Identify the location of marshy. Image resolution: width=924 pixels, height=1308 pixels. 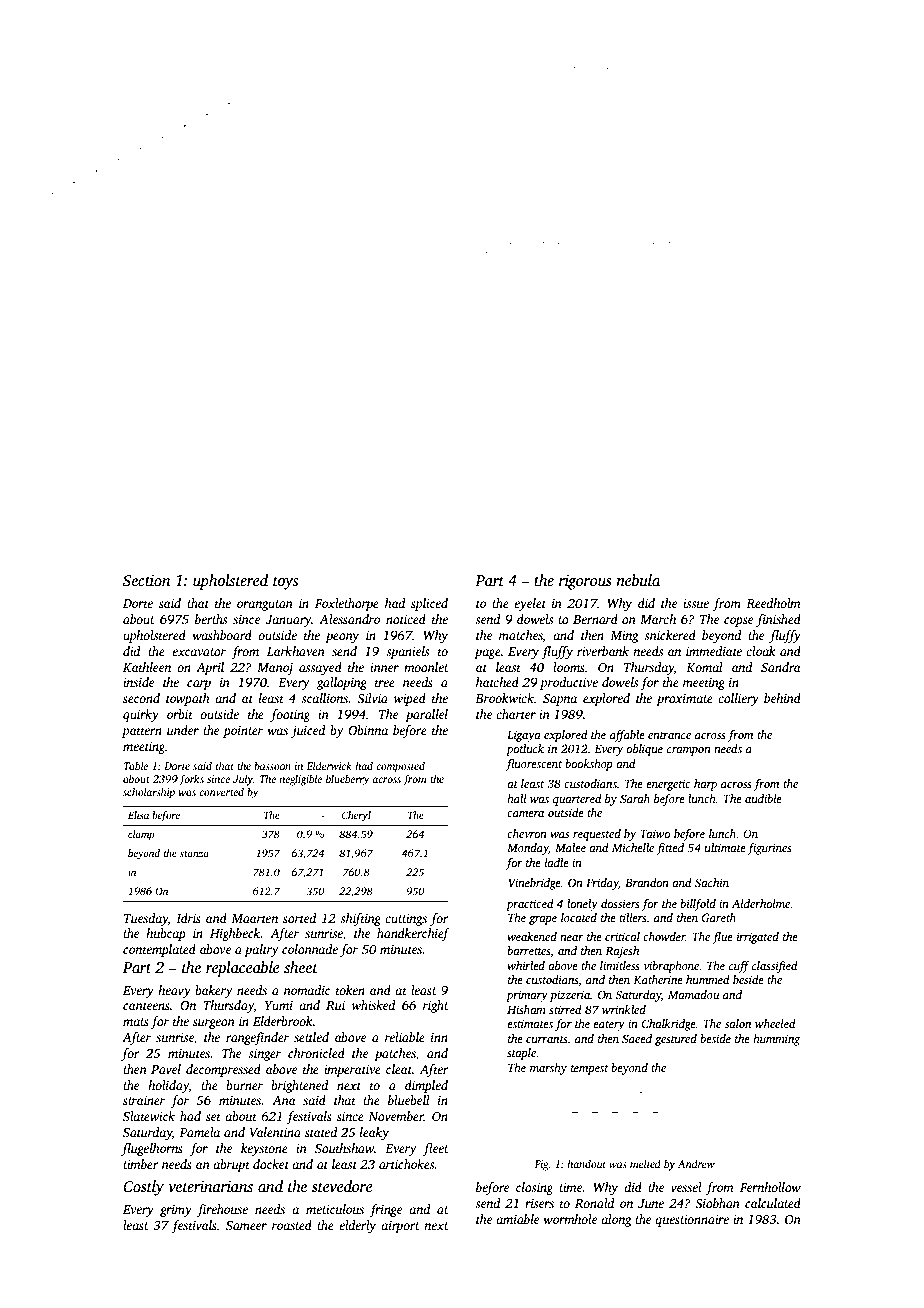
(548, 1069).
